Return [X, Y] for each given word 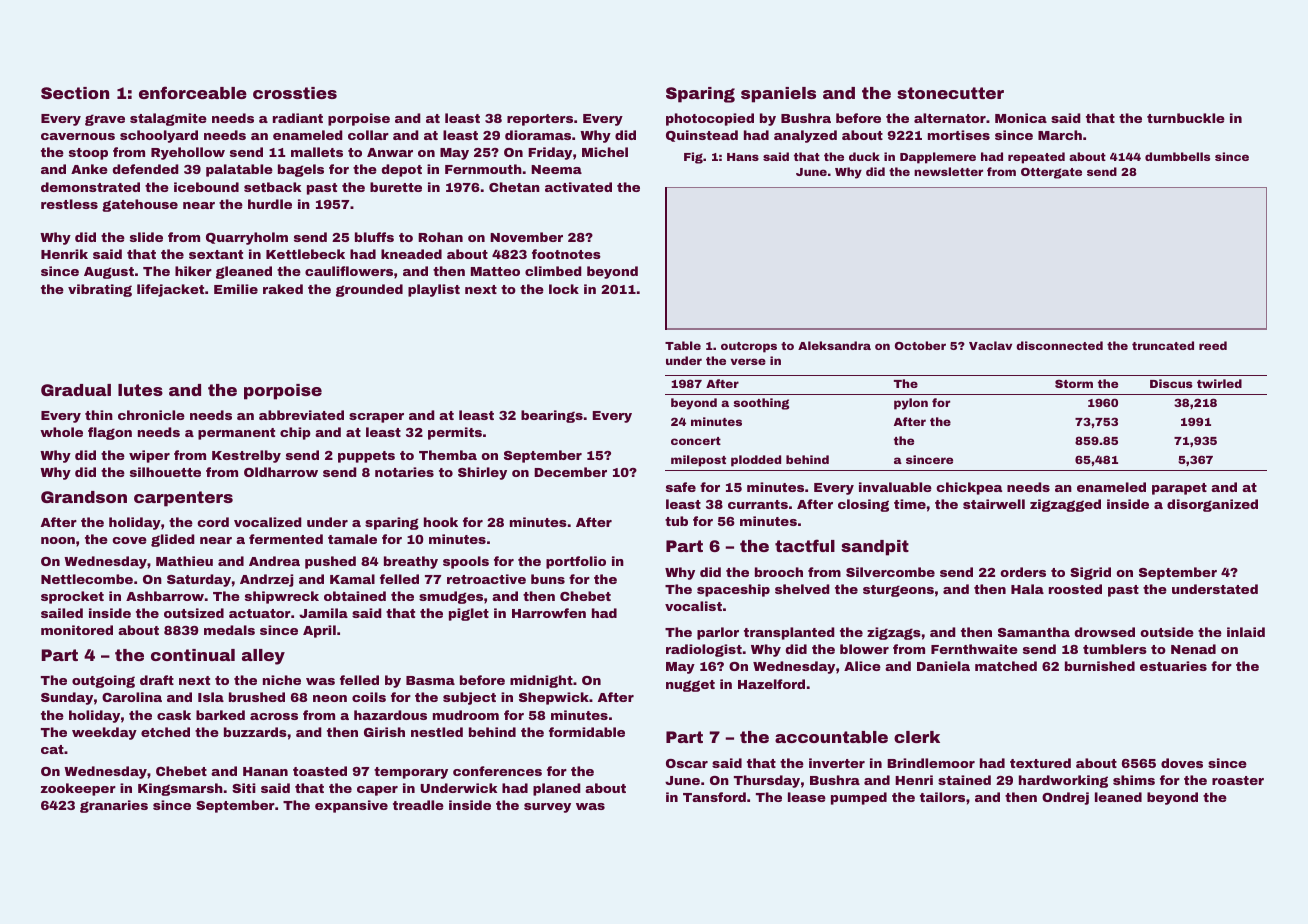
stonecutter [950, 93]
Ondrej [1065, 798]
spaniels [778, 95]
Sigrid [1090, 573]
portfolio [576, 562]
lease [807, 797]
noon [58, 540]
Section [75, 93]
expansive [351, 806]
